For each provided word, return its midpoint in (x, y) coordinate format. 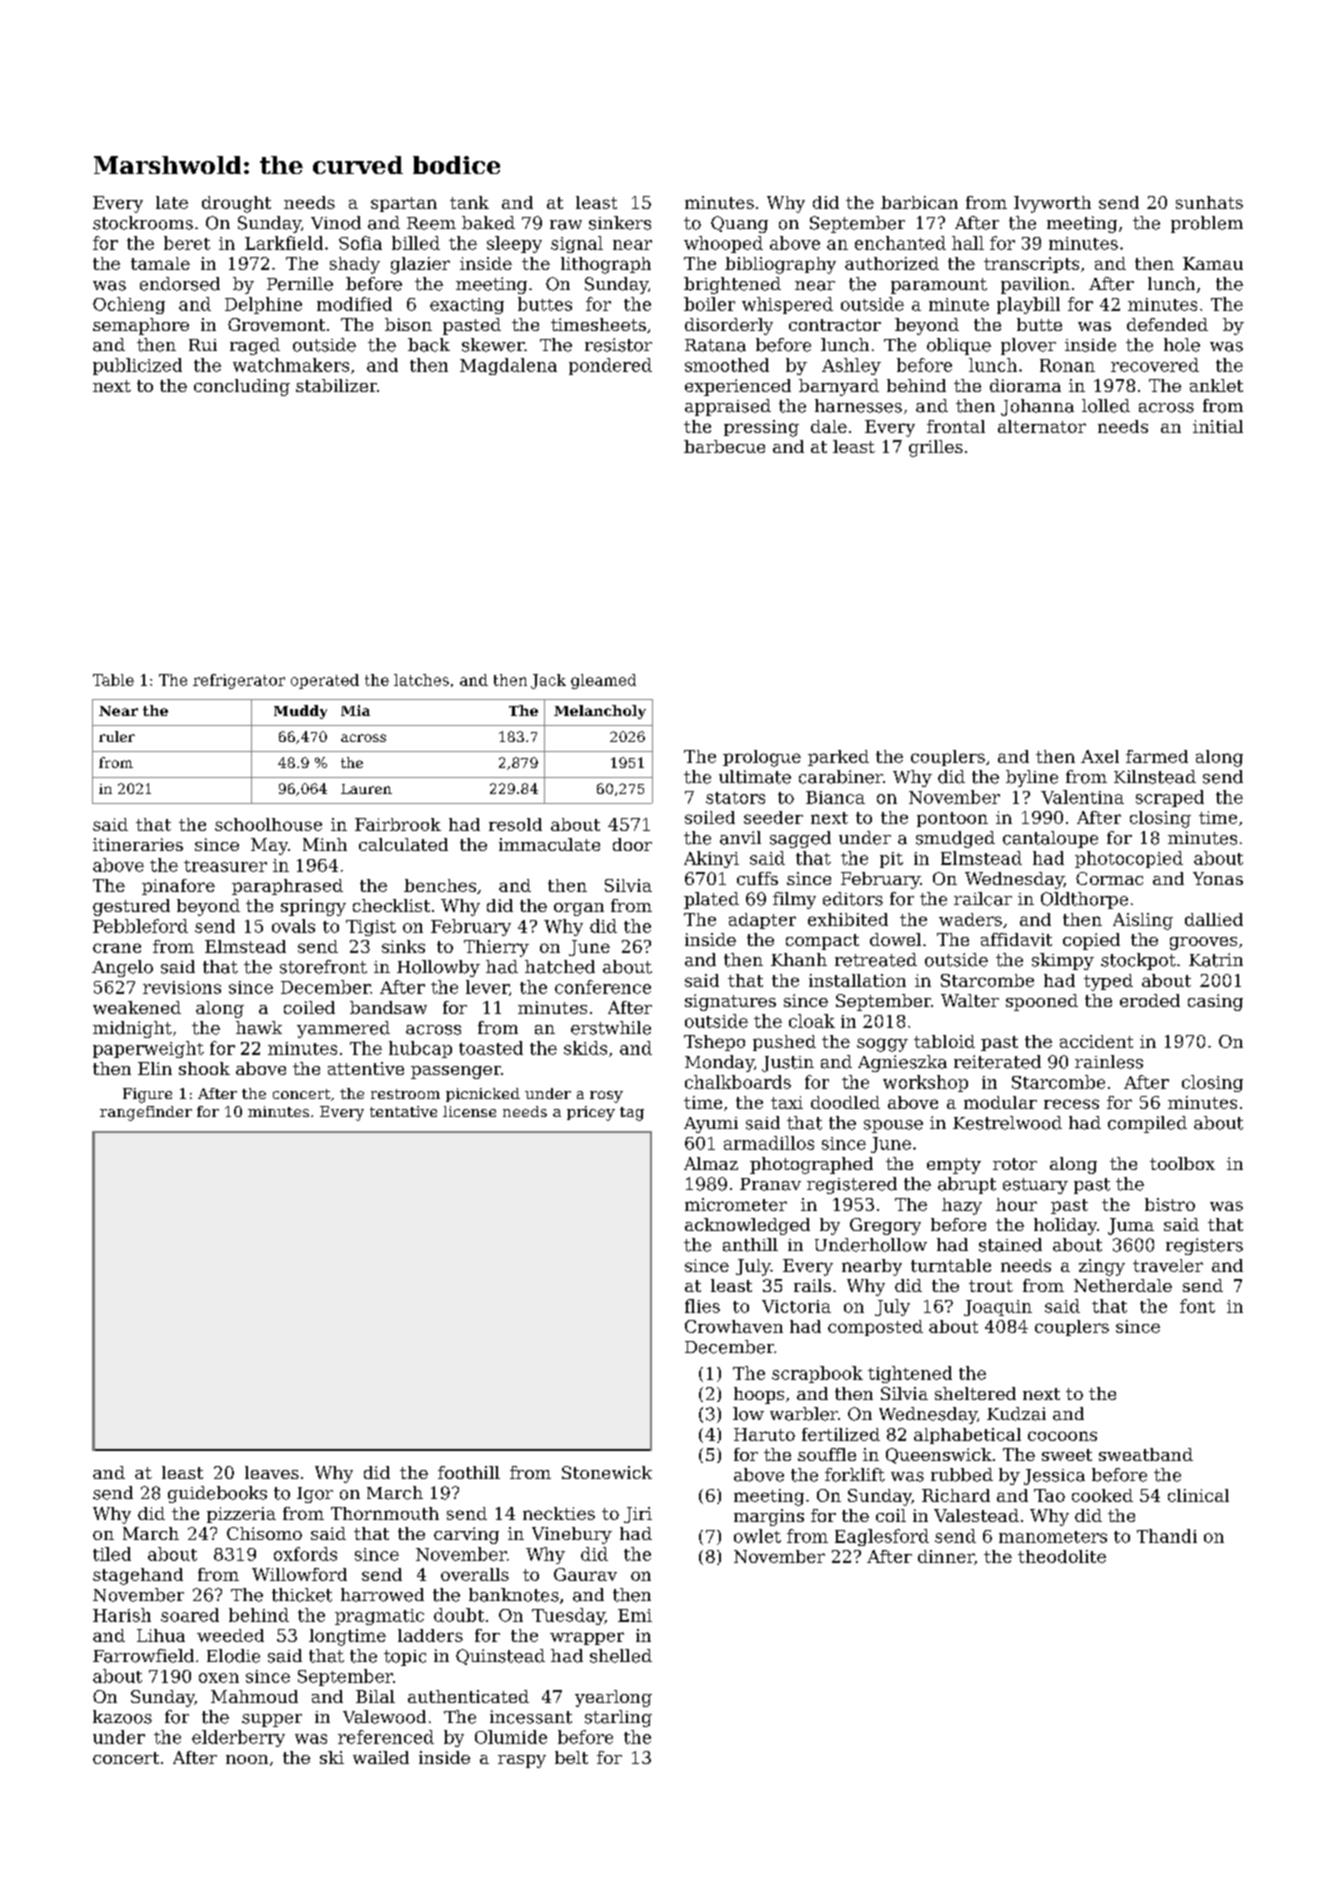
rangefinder (146, 1113)
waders (970, 919)
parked (838, 758)
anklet (1216, 385)
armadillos (769, 1143)
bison (408, 324)
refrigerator (239, 681)
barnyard (839, 387)
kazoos (122, 1717)
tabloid (944, 1041)
